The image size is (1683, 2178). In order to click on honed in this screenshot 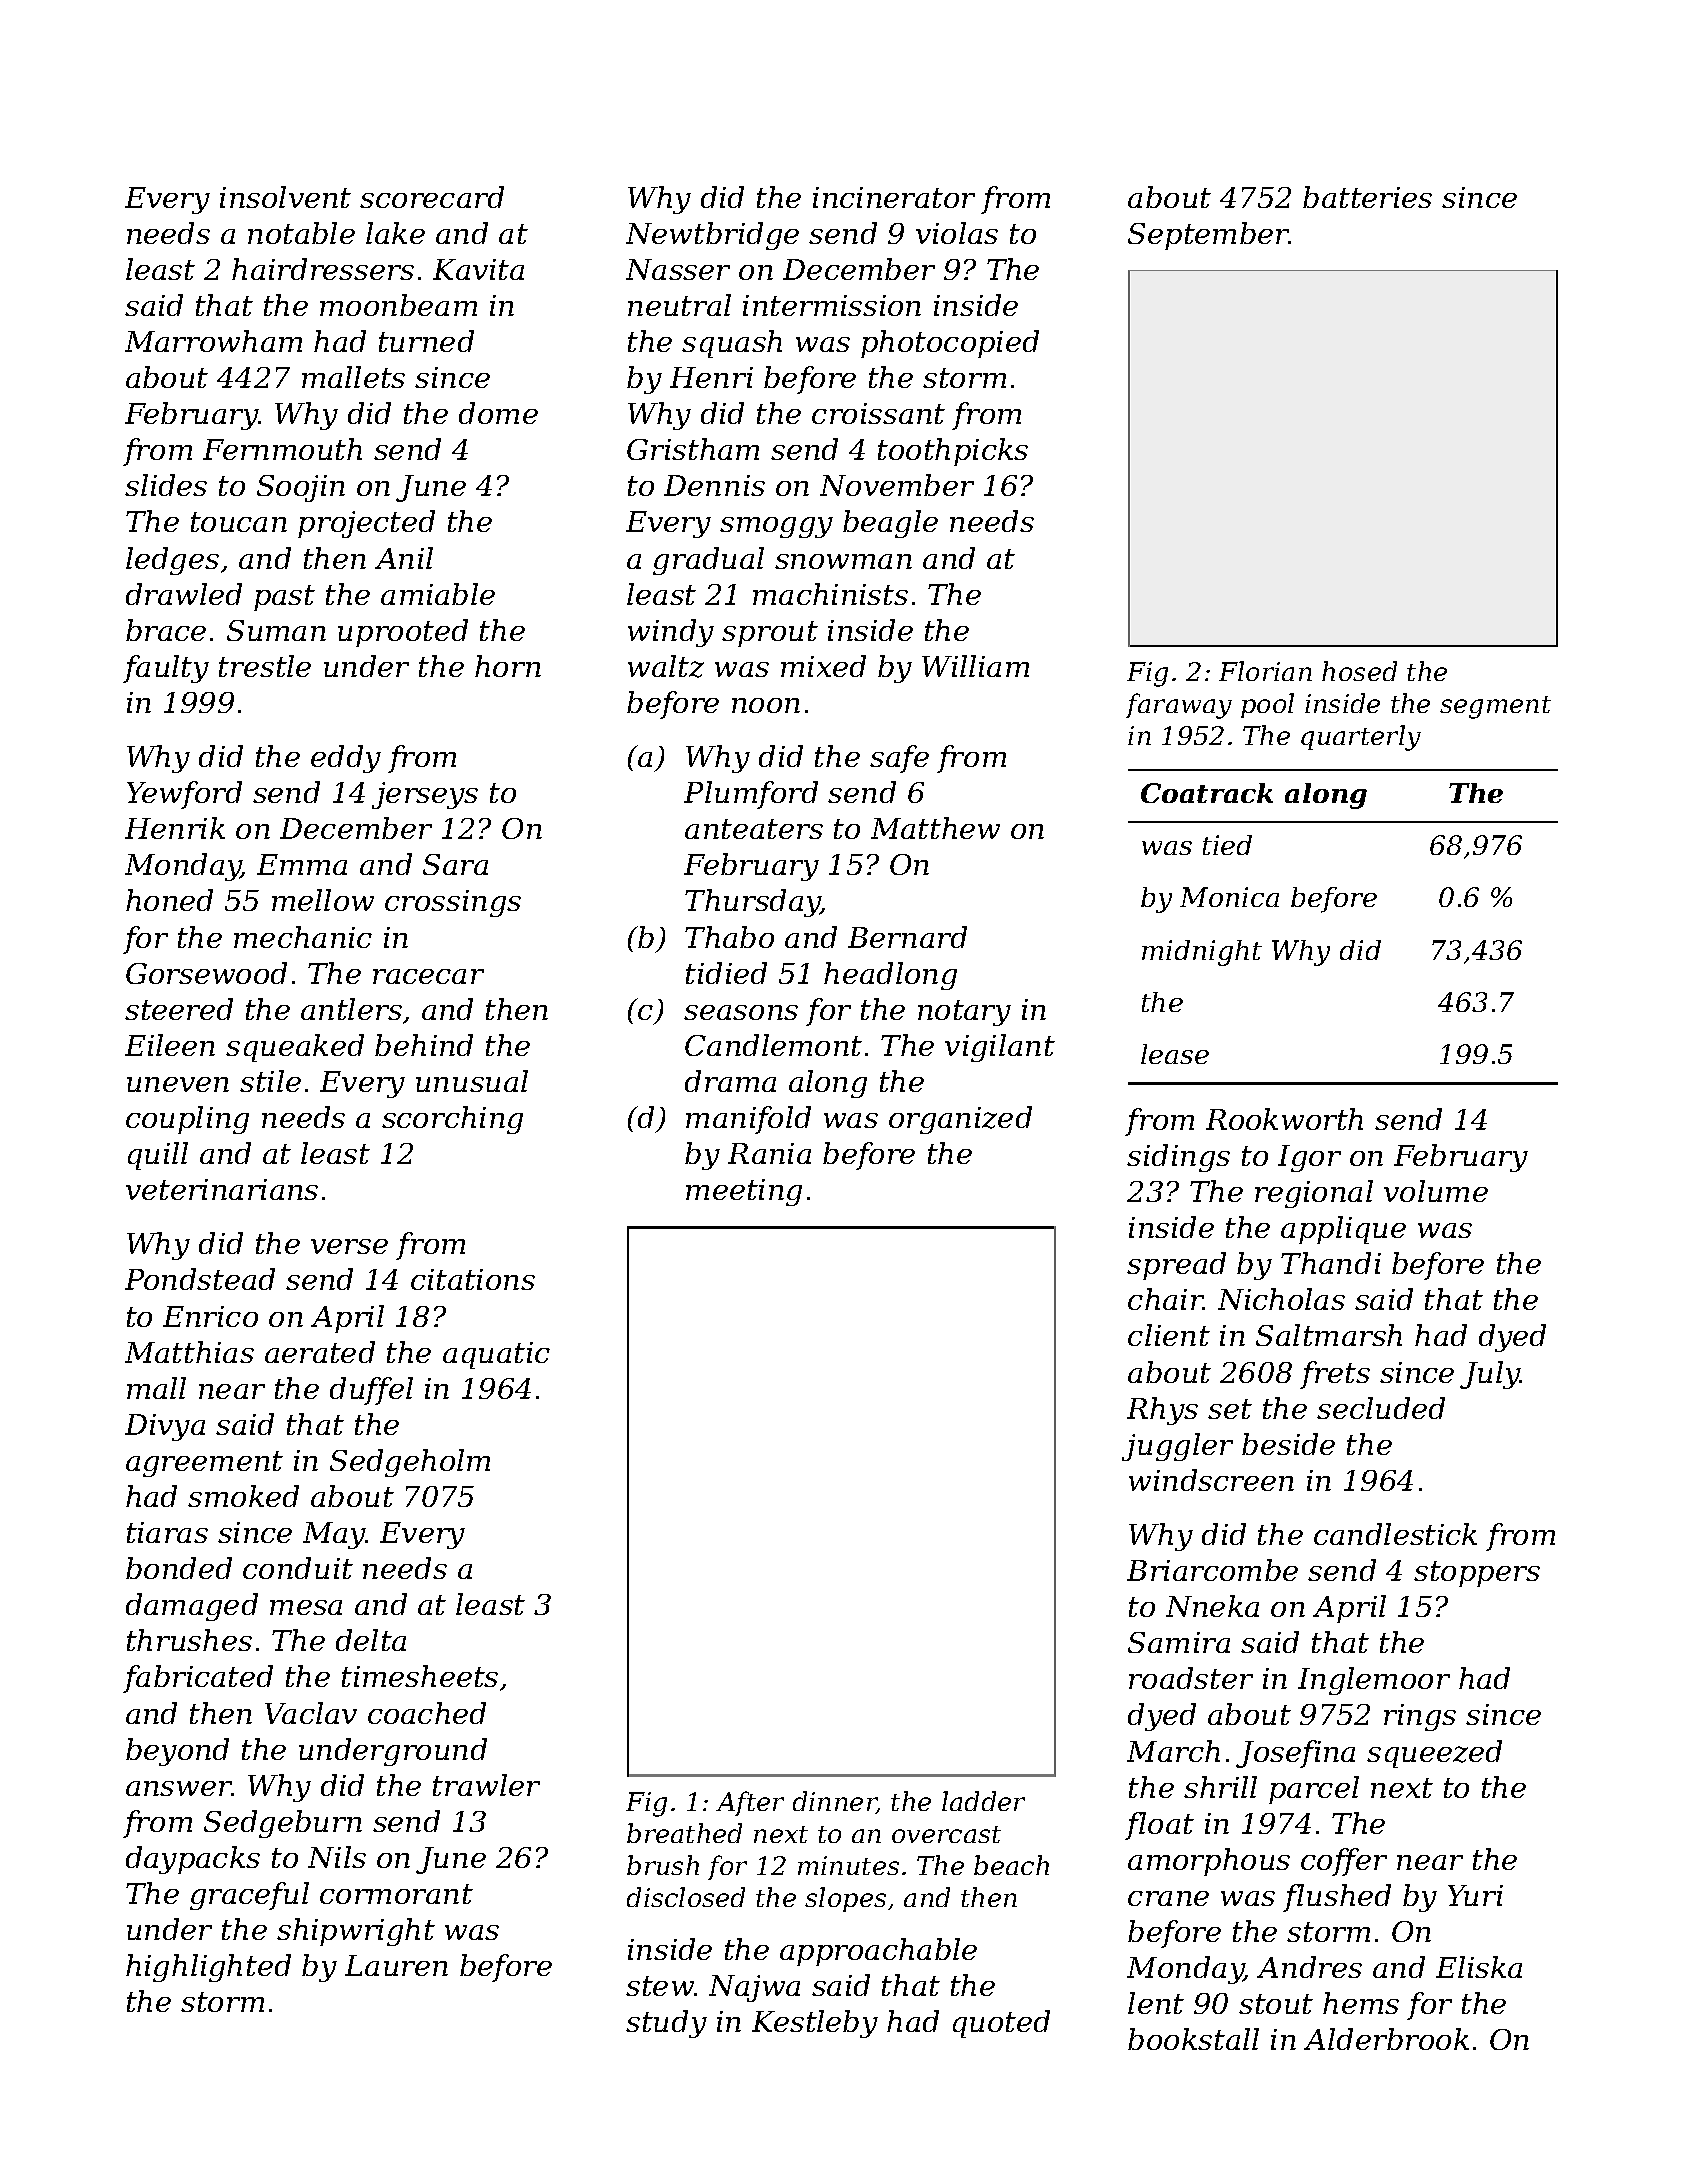, I will do `click(169, 900)`.
